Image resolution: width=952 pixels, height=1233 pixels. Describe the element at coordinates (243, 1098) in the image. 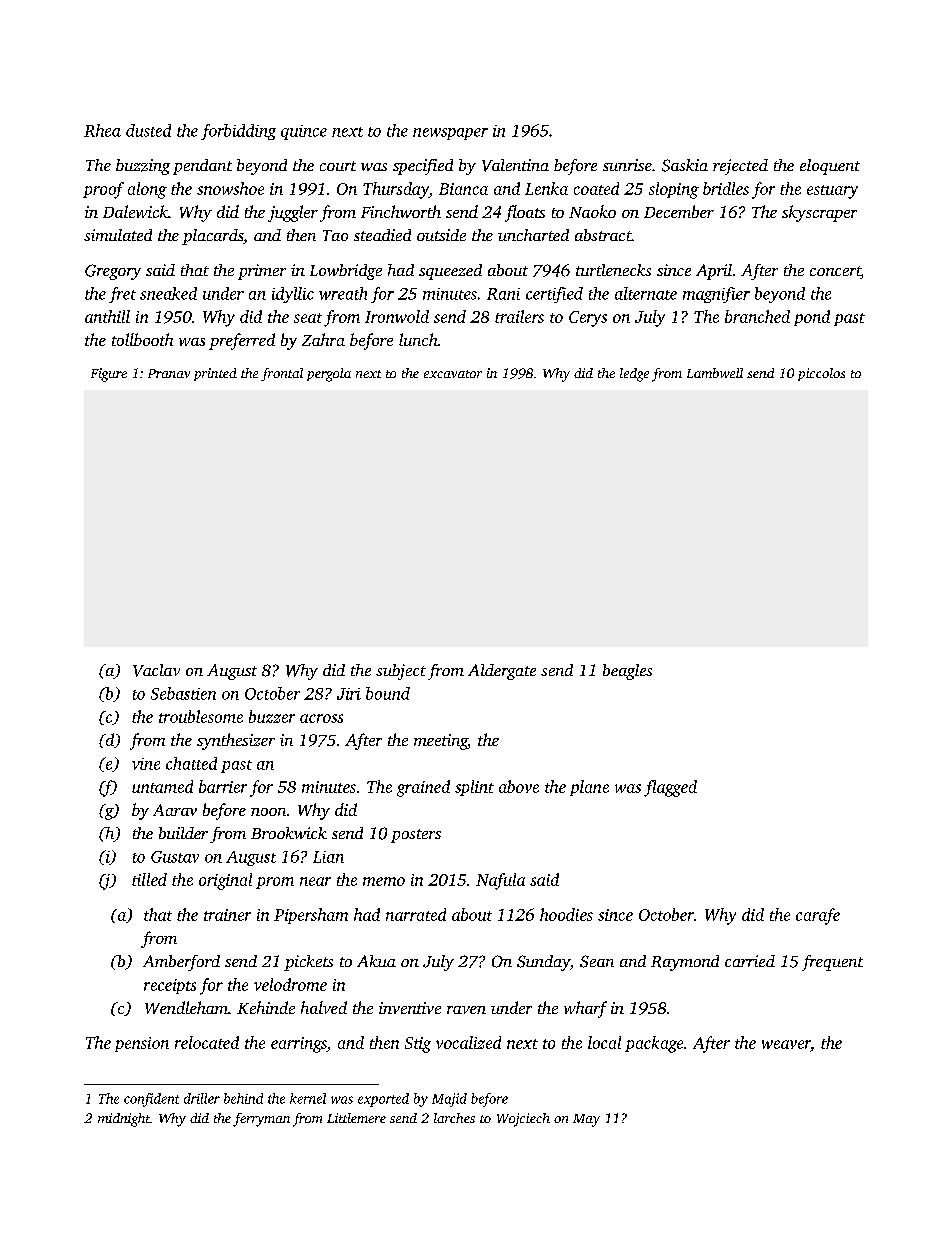

I see `behind` at that location.
